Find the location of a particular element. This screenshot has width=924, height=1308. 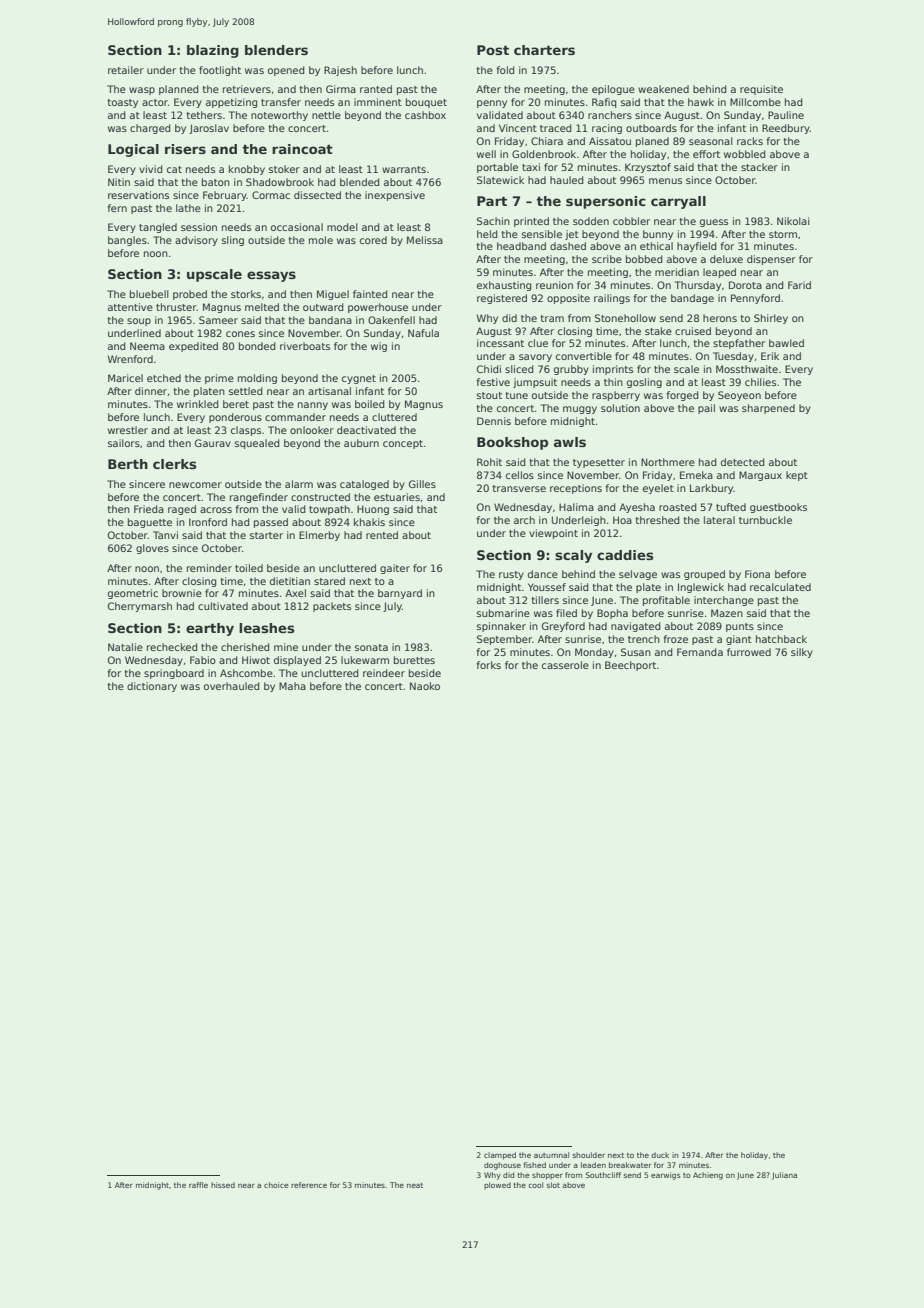

Maha is located at coordinates (292, 686).
